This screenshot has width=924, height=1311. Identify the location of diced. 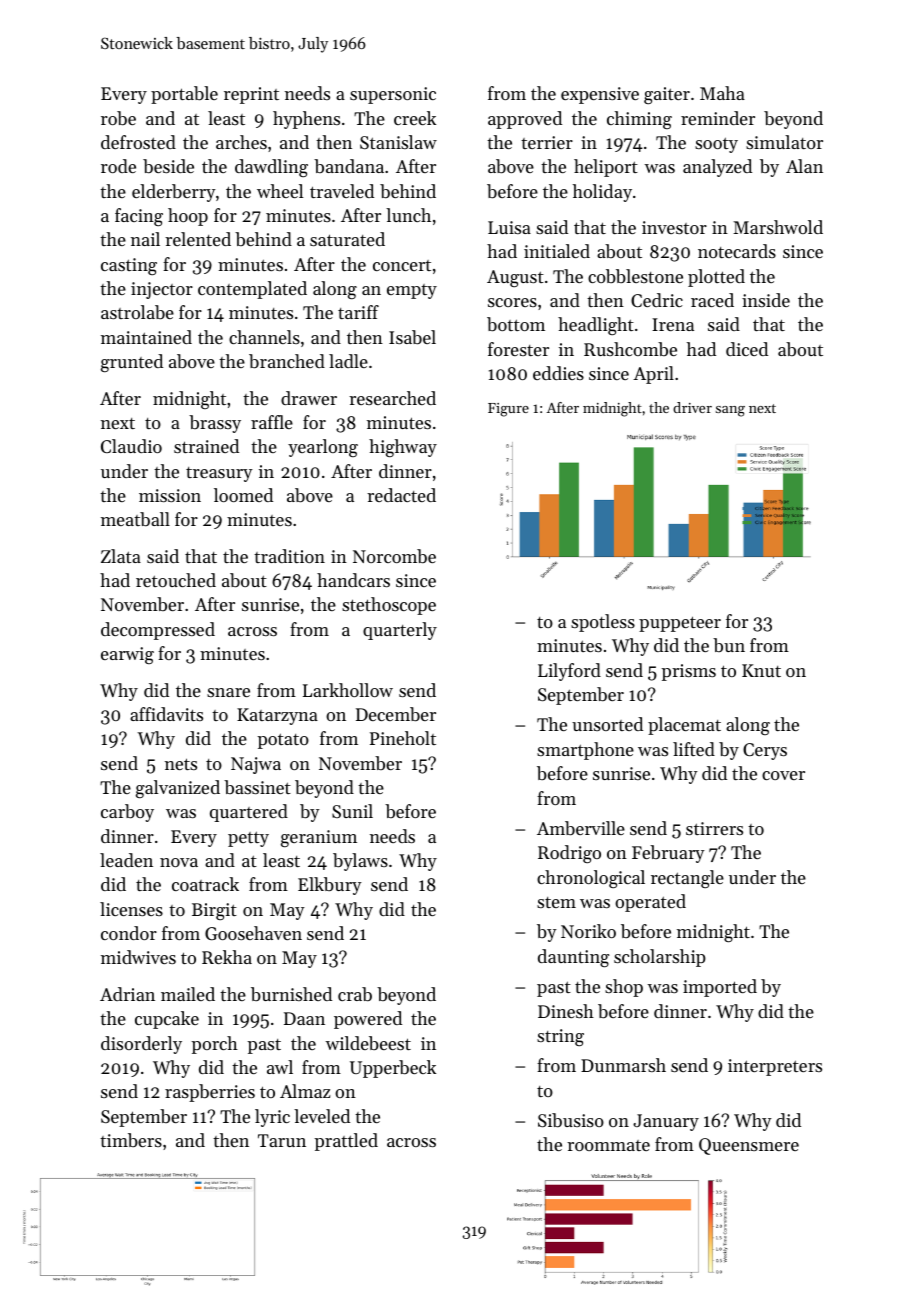
(747, 349).
